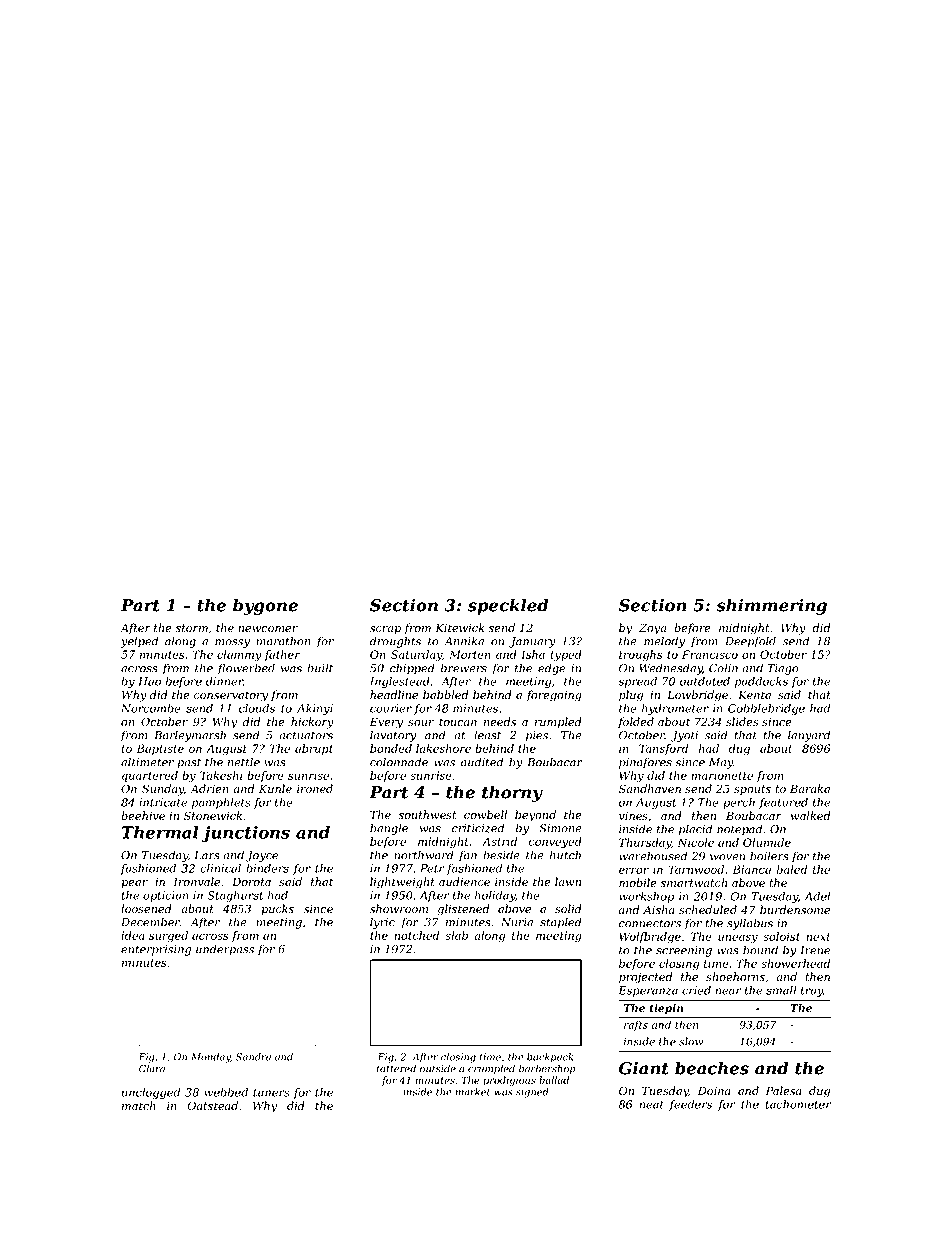  What do you see at coordinates (265, 606) in the screenshot?
I see `bygone` at bounding box center [265, 606].
